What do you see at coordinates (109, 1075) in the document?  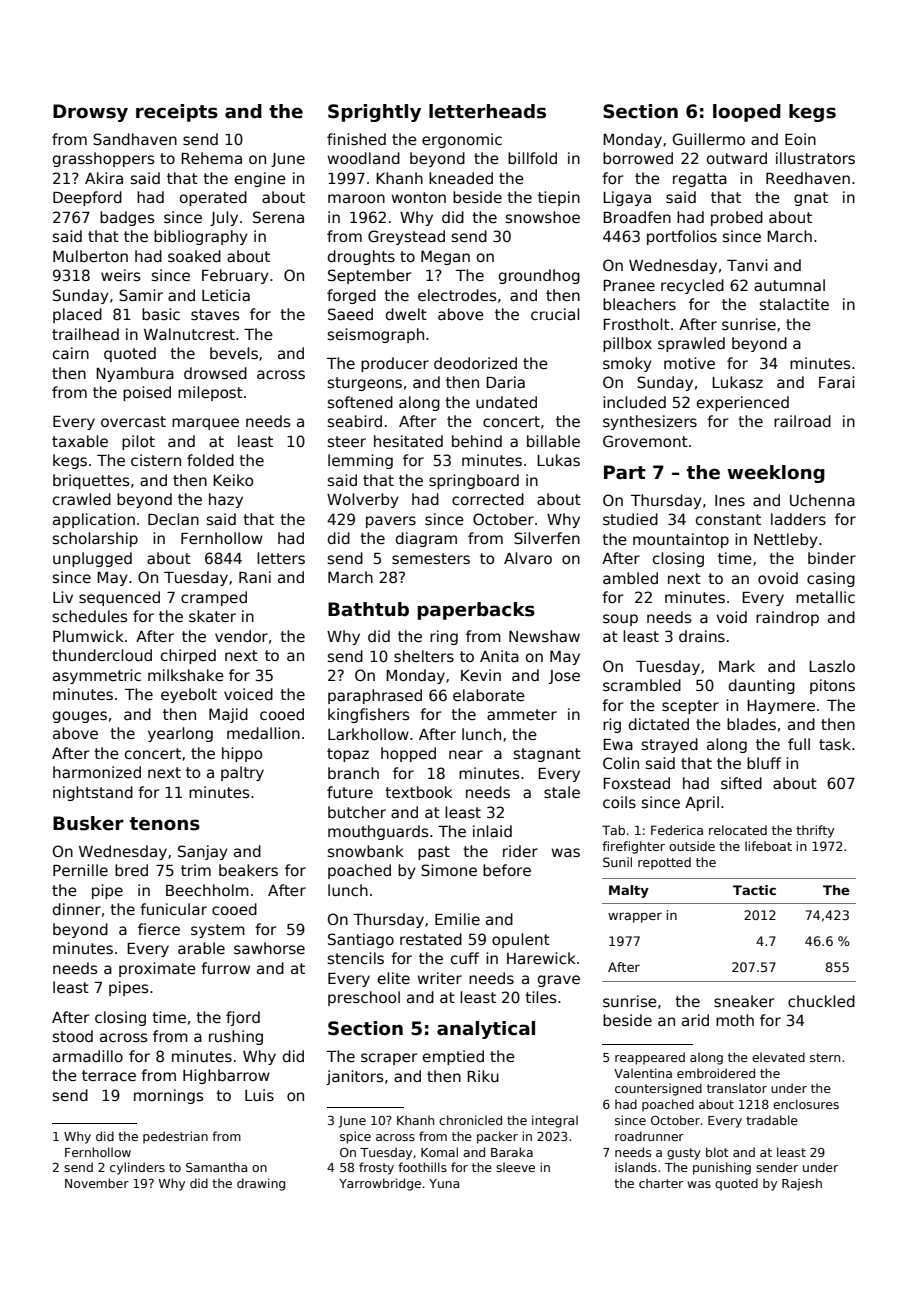 I see `terrace` at bounding box center [109, 1075].
